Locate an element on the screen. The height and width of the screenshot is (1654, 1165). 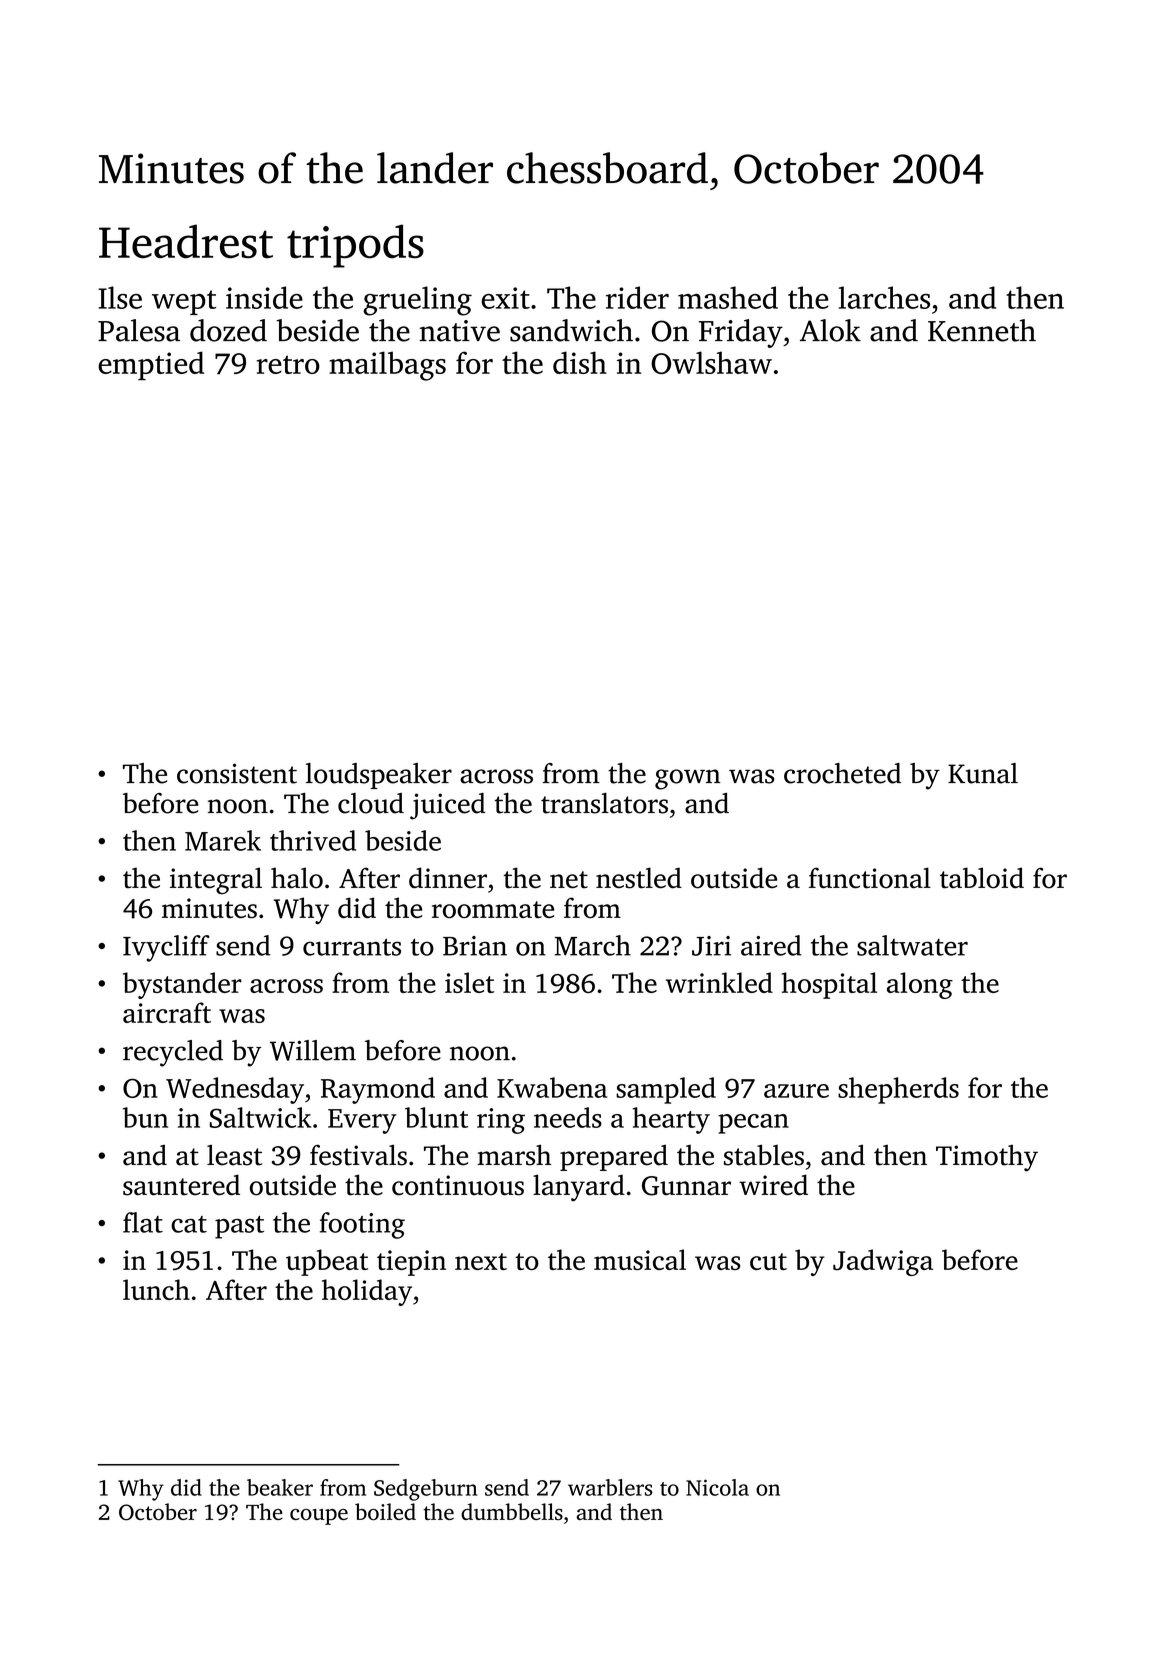
consistent is located at coordinates (237, 773).
